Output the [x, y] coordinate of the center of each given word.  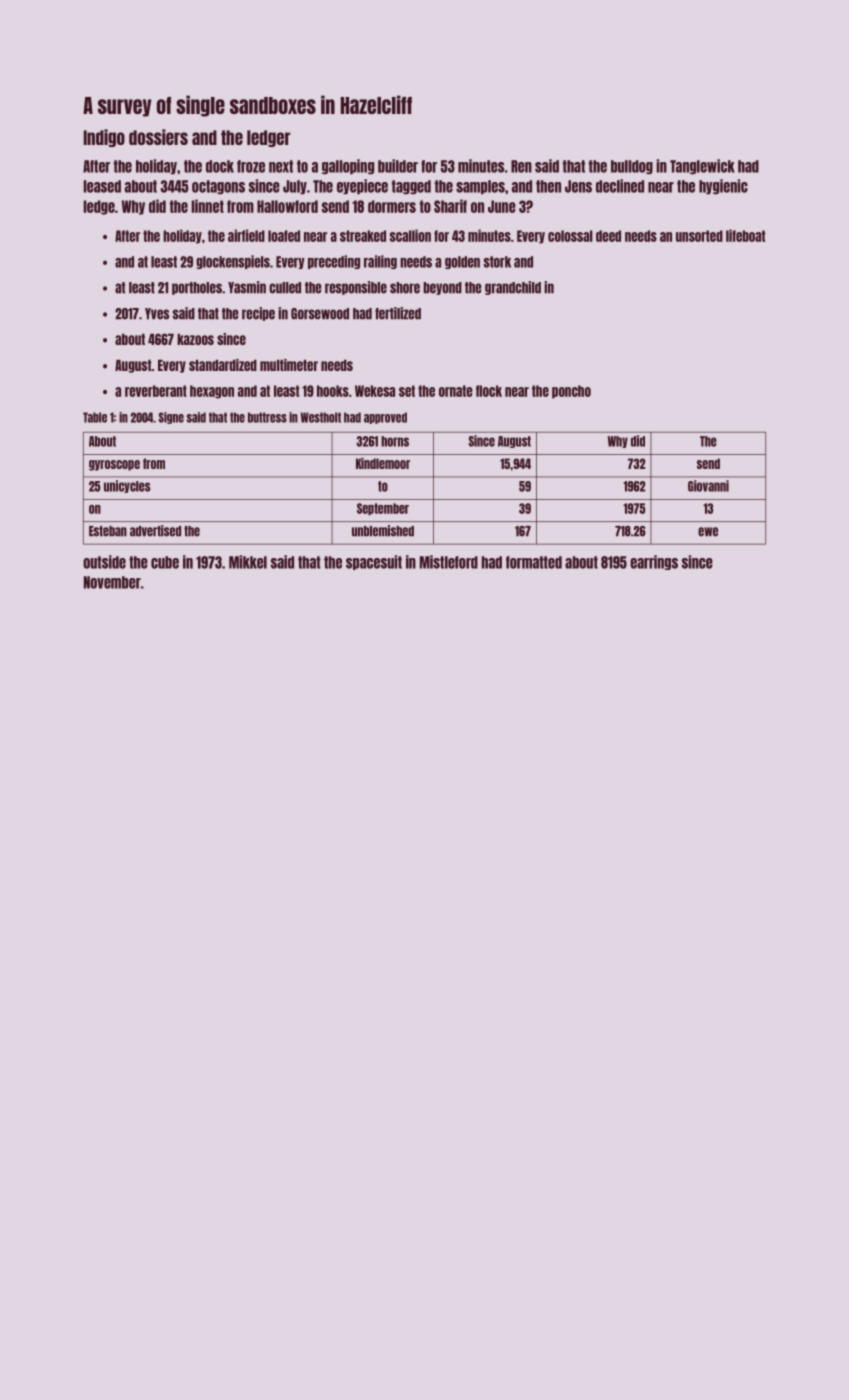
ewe [708, 532]
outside [104, 562]
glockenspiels [233, 262]
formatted [534, 562]
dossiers [158, 137]
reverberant [156, 391]
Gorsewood [320, 314]
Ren [521, 166]
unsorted [699, 236]
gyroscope [114, 465]
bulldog [632, 167]
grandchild [513, 288]
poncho [571, 392]
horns [395, 441]
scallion [410, 235]
